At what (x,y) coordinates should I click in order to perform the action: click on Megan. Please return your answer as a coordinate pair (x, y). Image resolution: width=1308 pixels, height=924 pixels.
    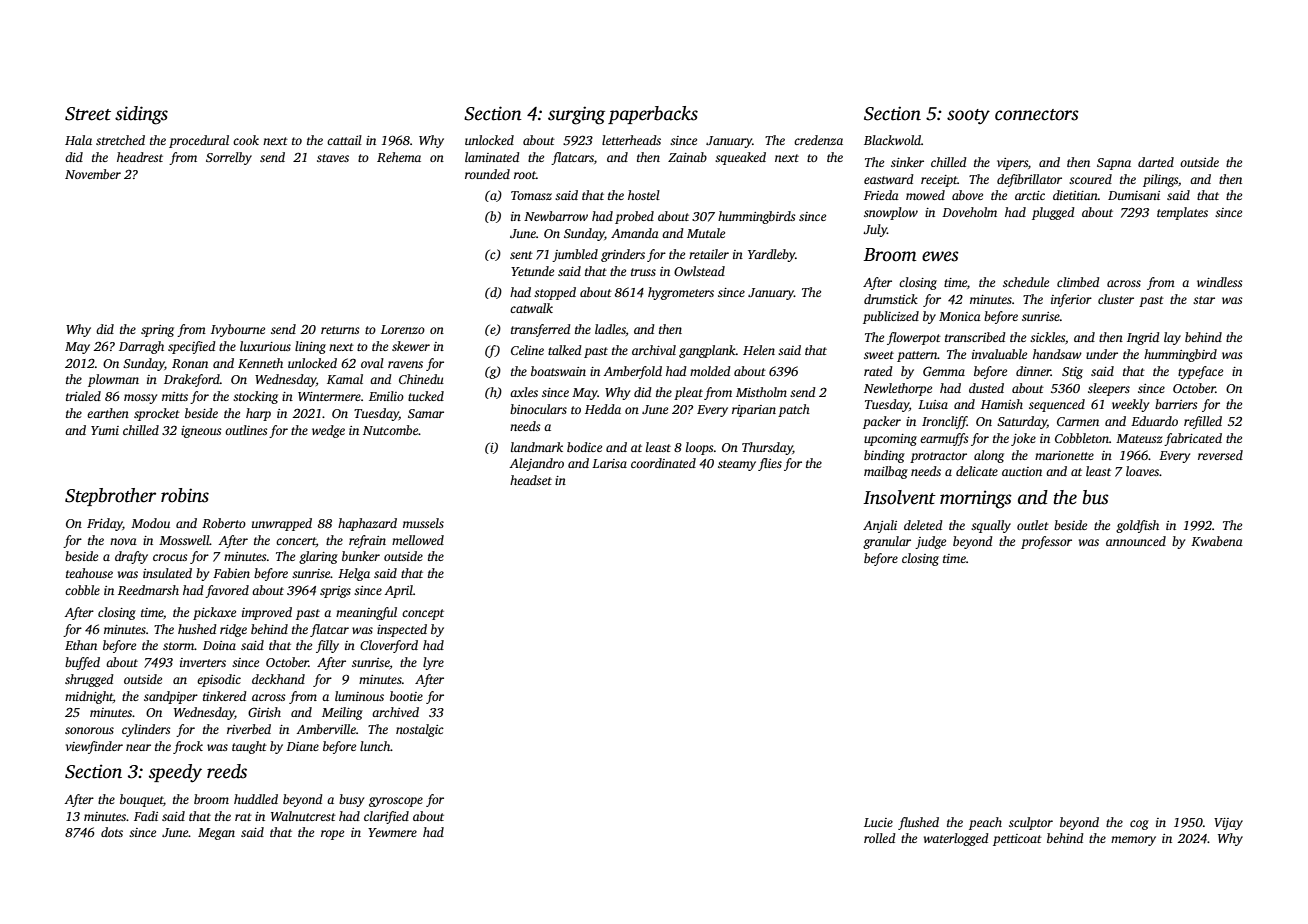
    Looking at the image, I should click on (216, 834).
